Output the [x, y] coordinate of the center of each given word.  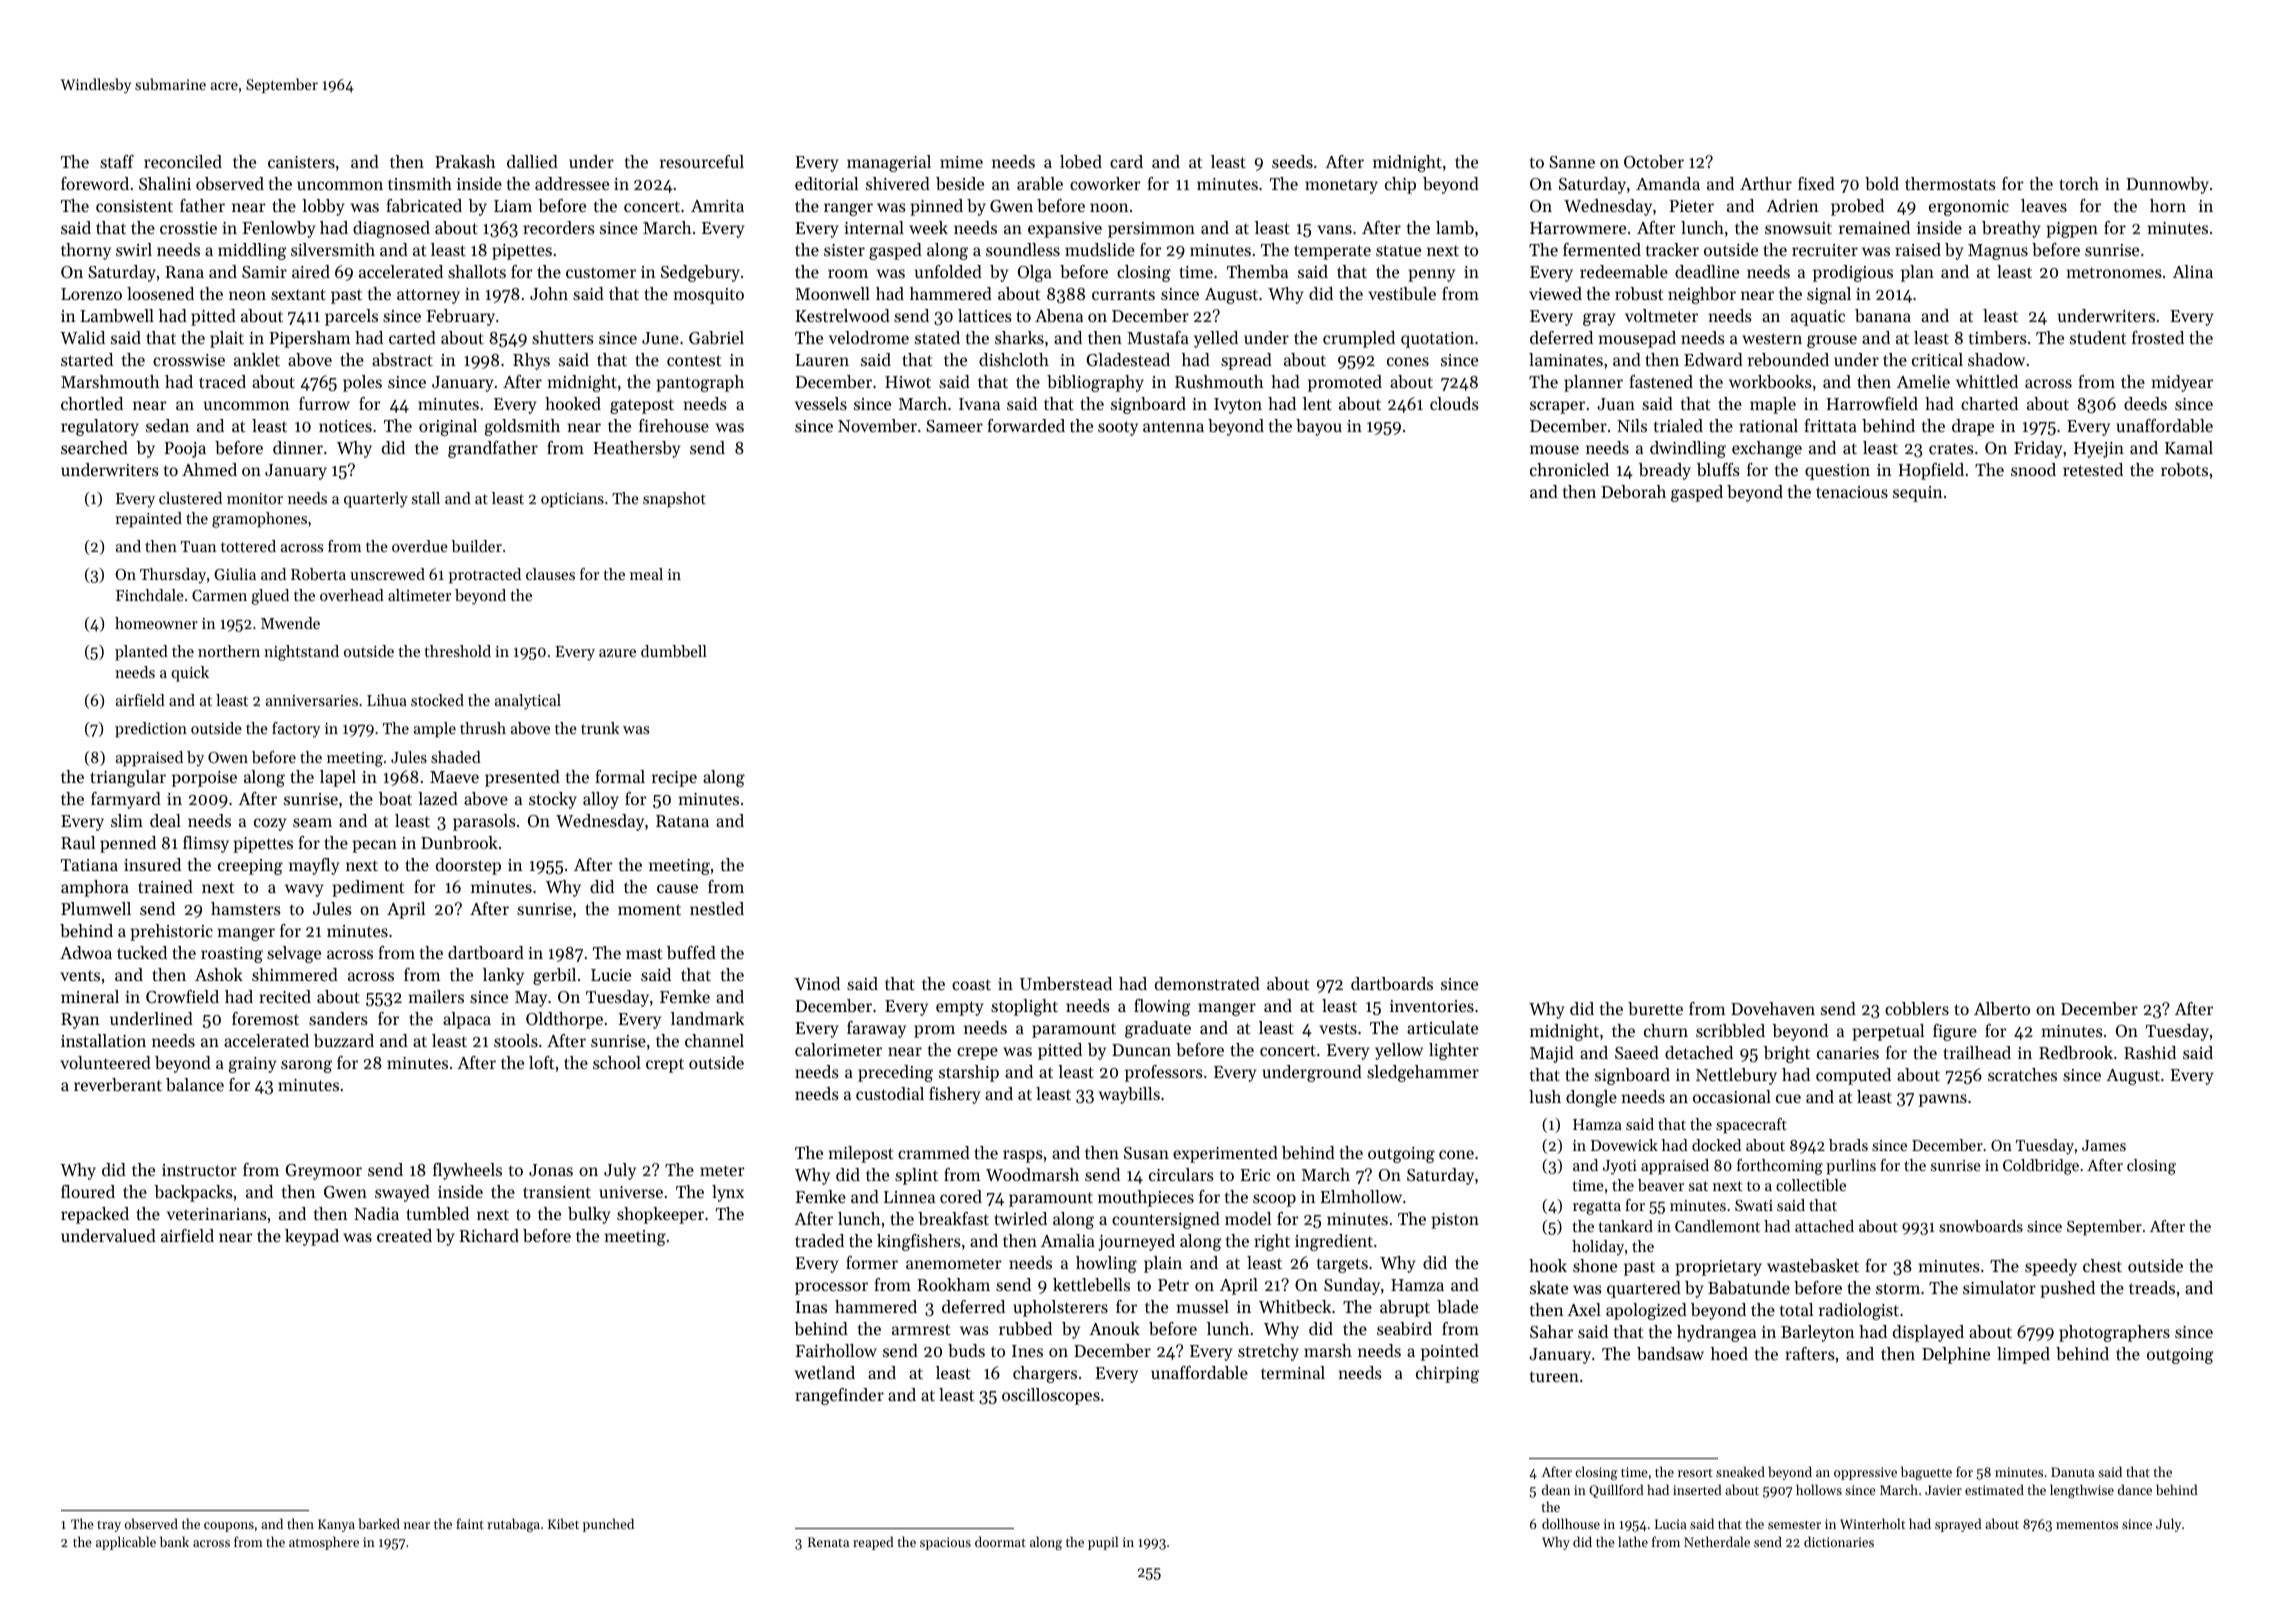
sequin [1918, 494]
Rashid [2150, 1052]
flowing [1162, 1007]
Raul [78, 842]
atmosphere [324, 1543]
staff [117, 161]
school [617, 1062]
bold [1882, 183]
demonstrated [1207, 983]
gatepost [642, 406]
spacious [945, 1543]
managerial [889, 163]
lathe [1633, 1541]
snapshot [674, 500]
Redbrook [2076, 1052]
